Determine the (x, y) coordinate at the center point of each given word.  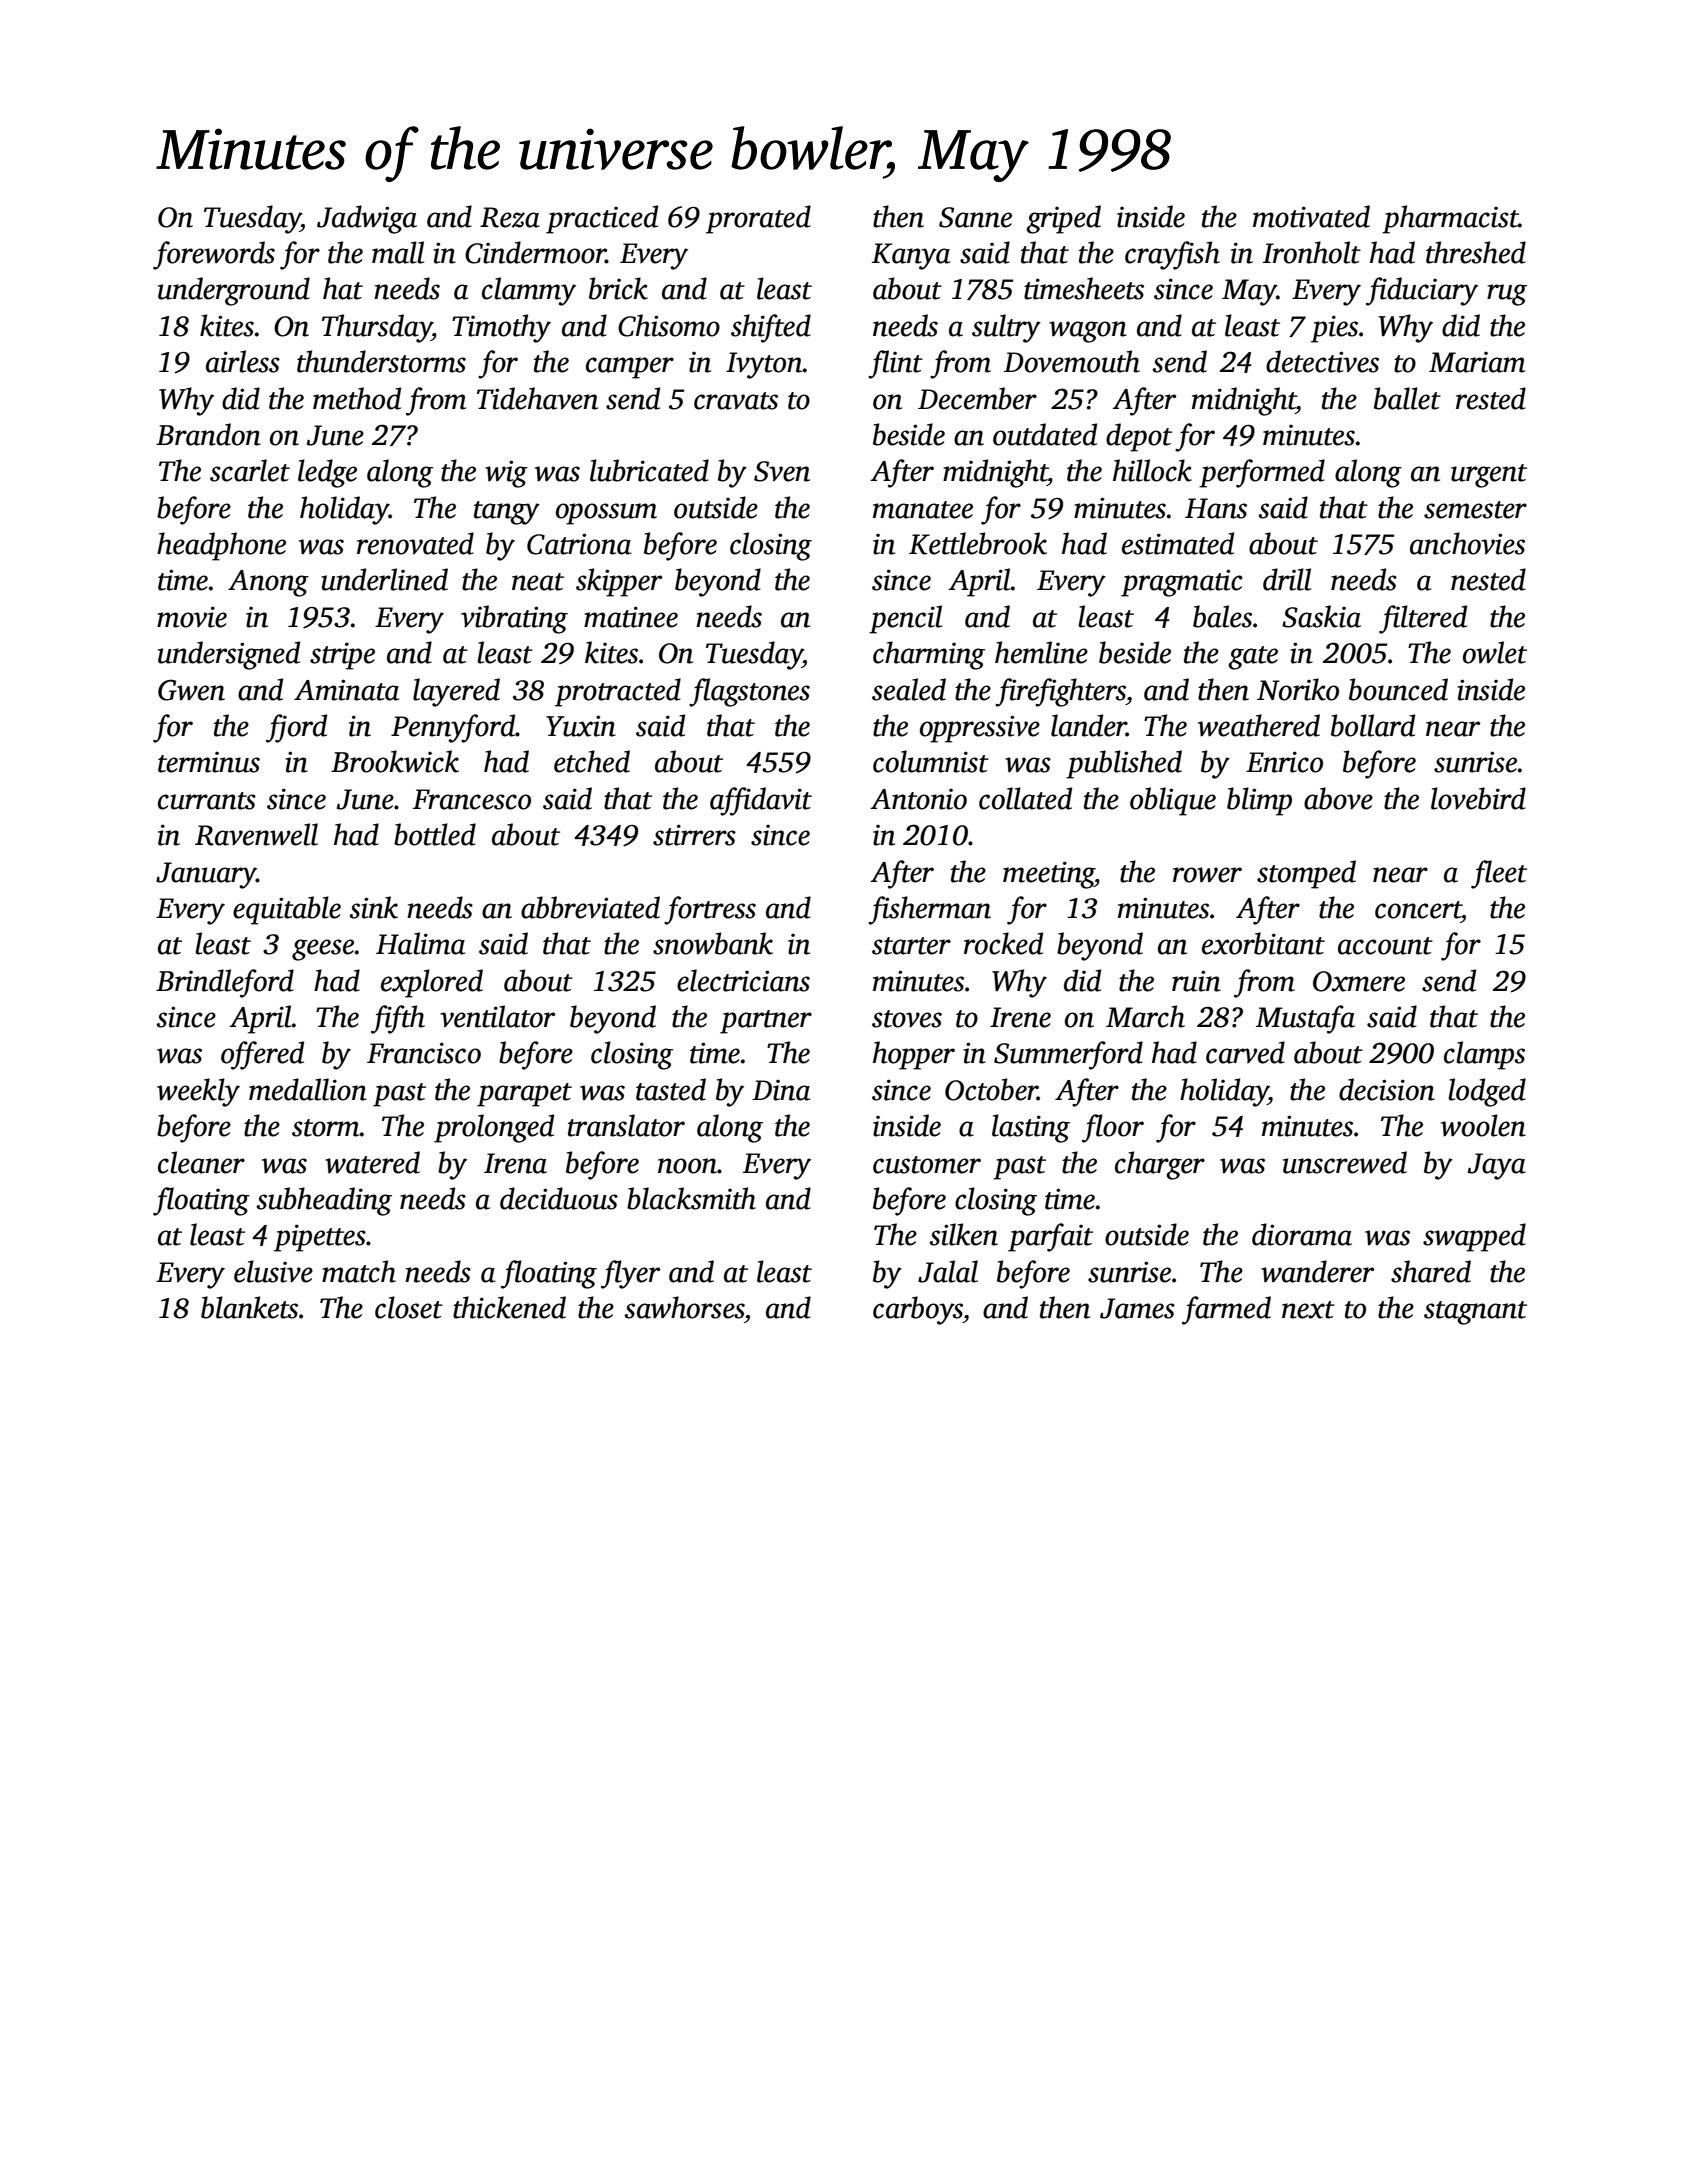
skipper (619, 582)
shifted (771, 328)
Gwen (191, 690)
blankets (249, 1307)
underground (234, 291)
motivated (1311, 216)
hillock (1152, 470)
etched (592, 761)
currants (207, 801)
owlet (1495, 652)
